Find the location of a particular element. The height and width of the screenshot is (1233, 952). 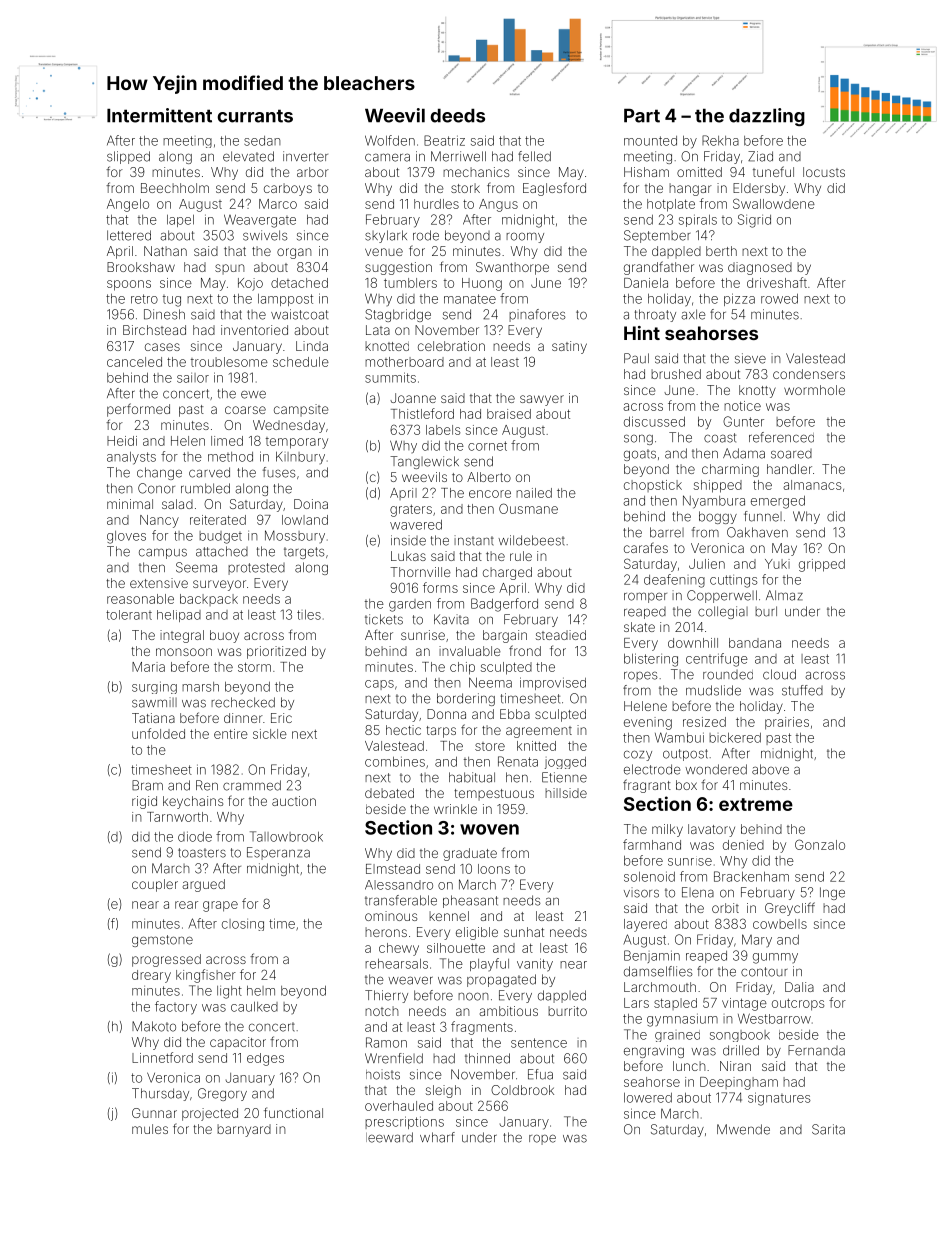

locusts is located at coordinates (824, 172).
